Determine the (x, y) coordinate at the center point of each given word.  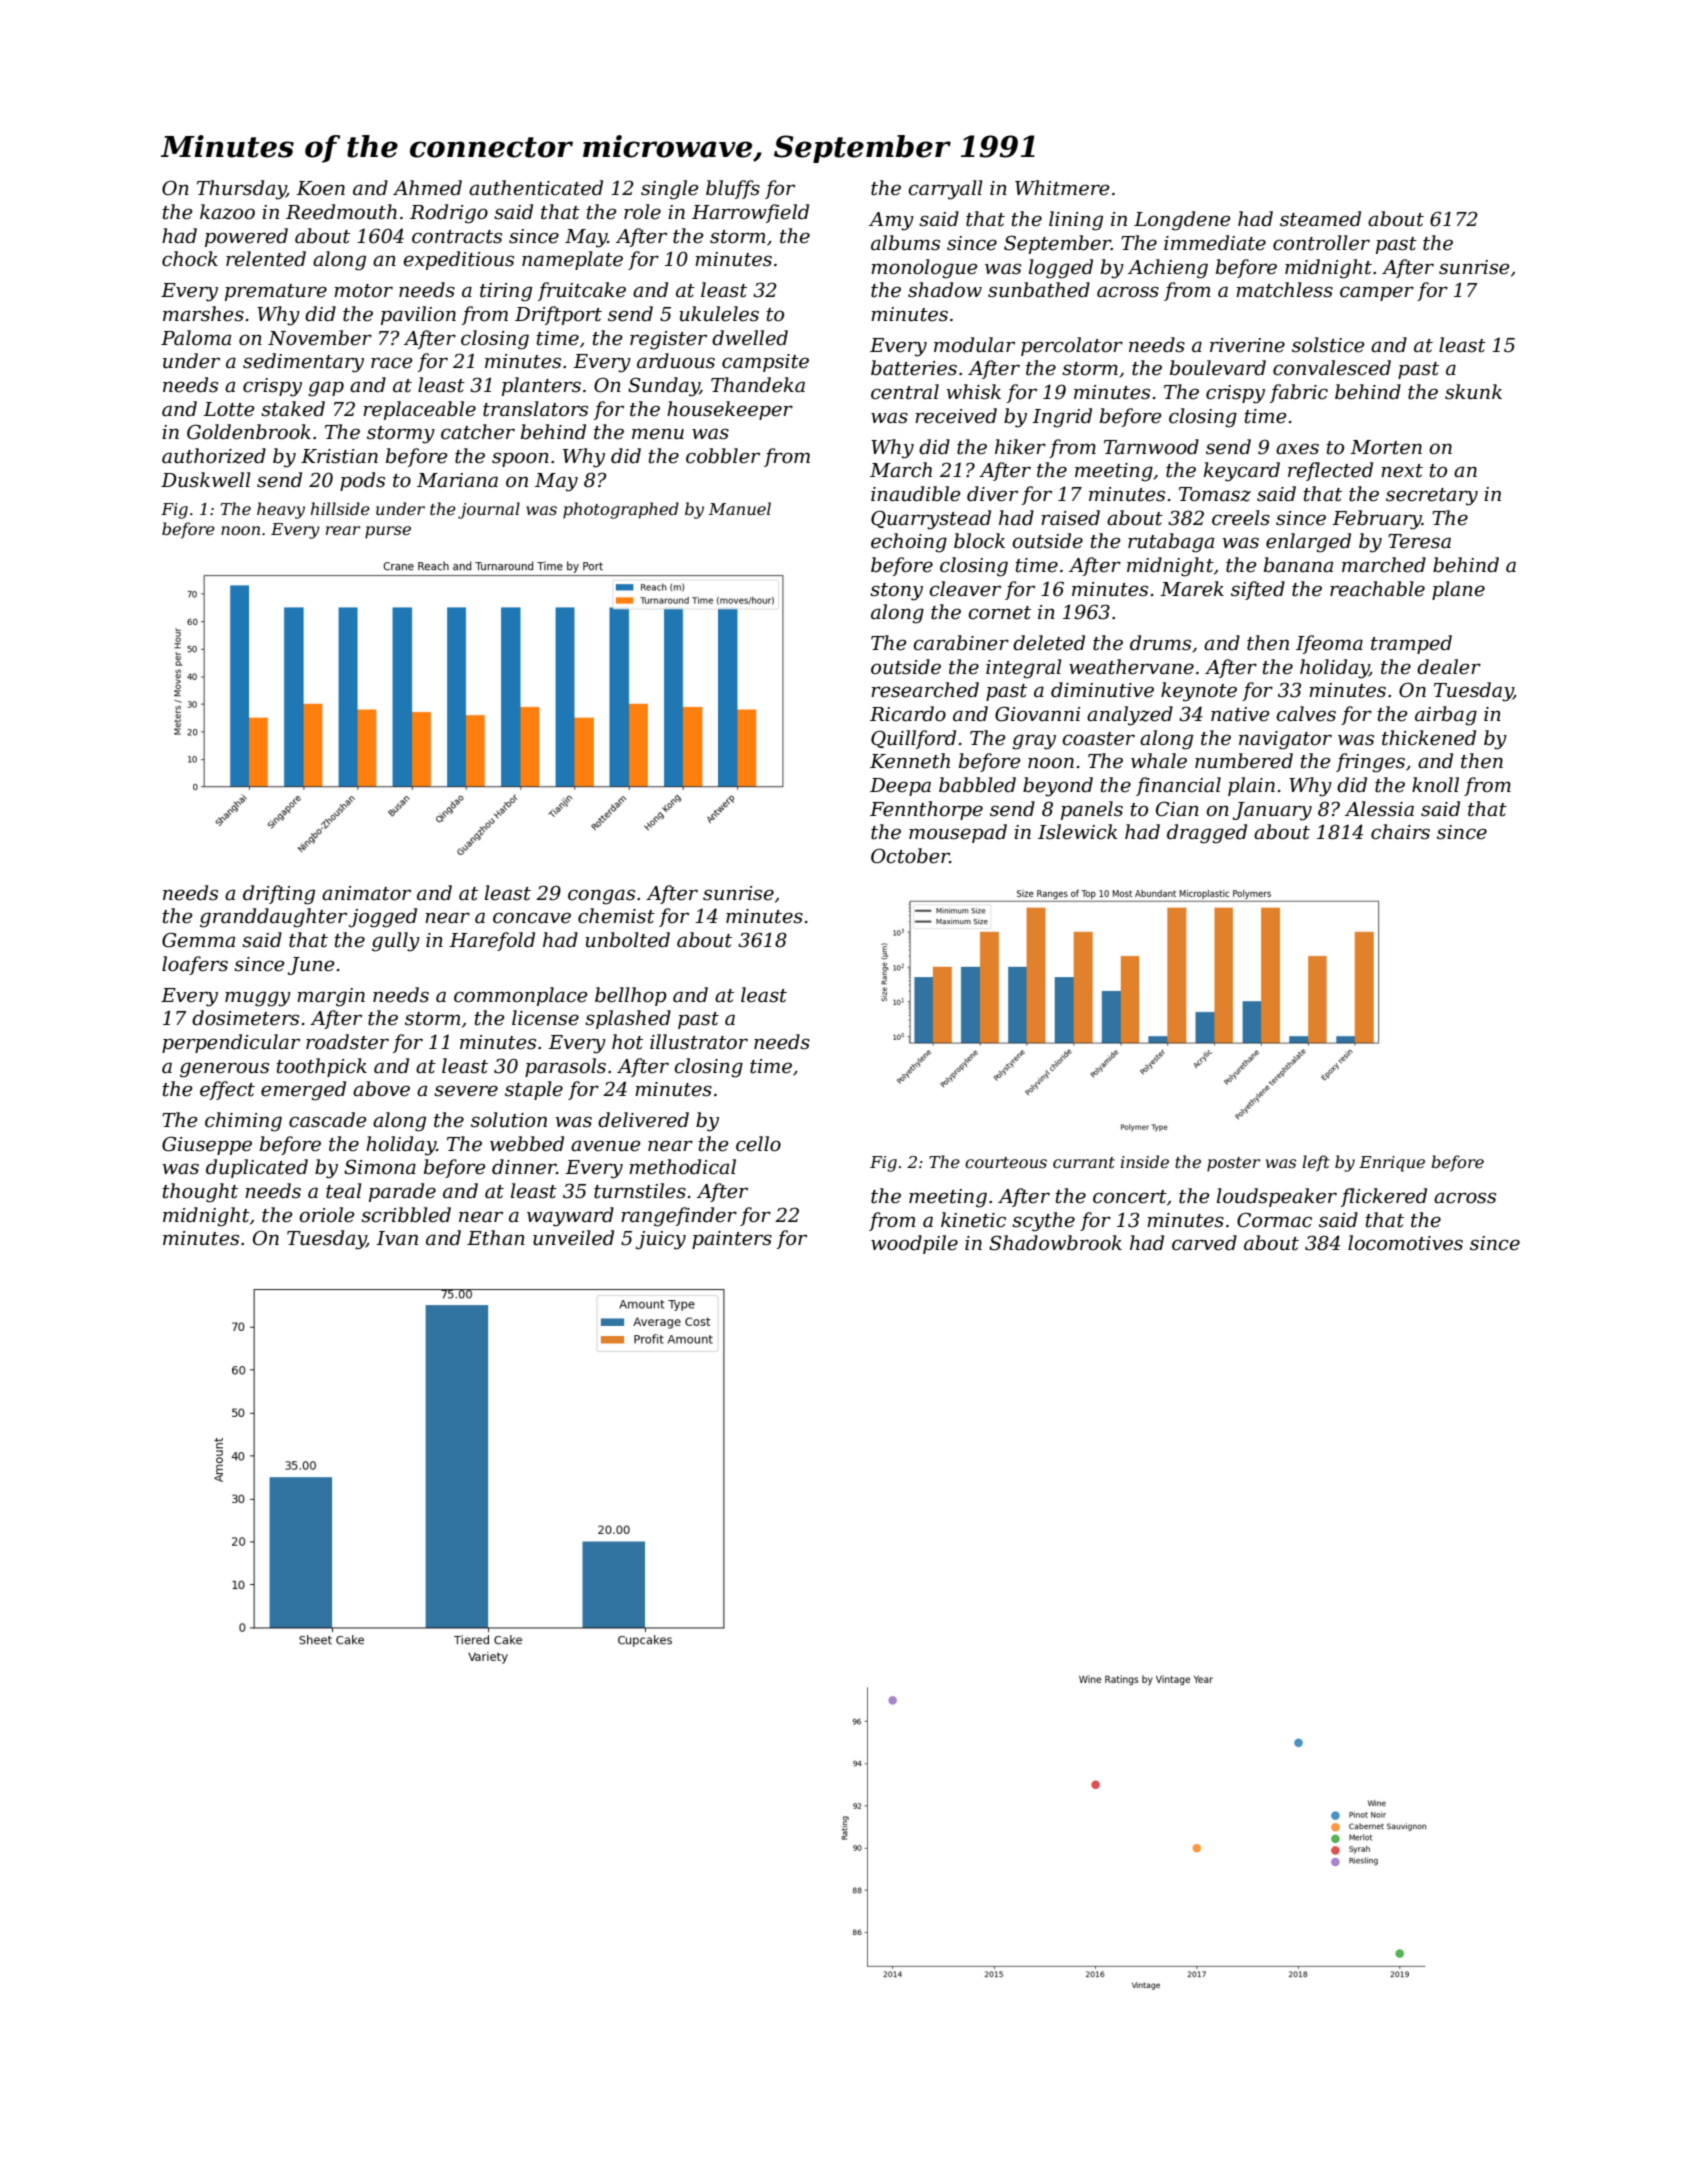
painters (732, 1240)
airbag (1446, 716)
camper (1377, 293)
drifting (279, 895)
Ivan (397, 1238)
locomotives (1405, 1243)
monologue (924, 269)
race (392, 363)
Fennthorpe (926, 810)
